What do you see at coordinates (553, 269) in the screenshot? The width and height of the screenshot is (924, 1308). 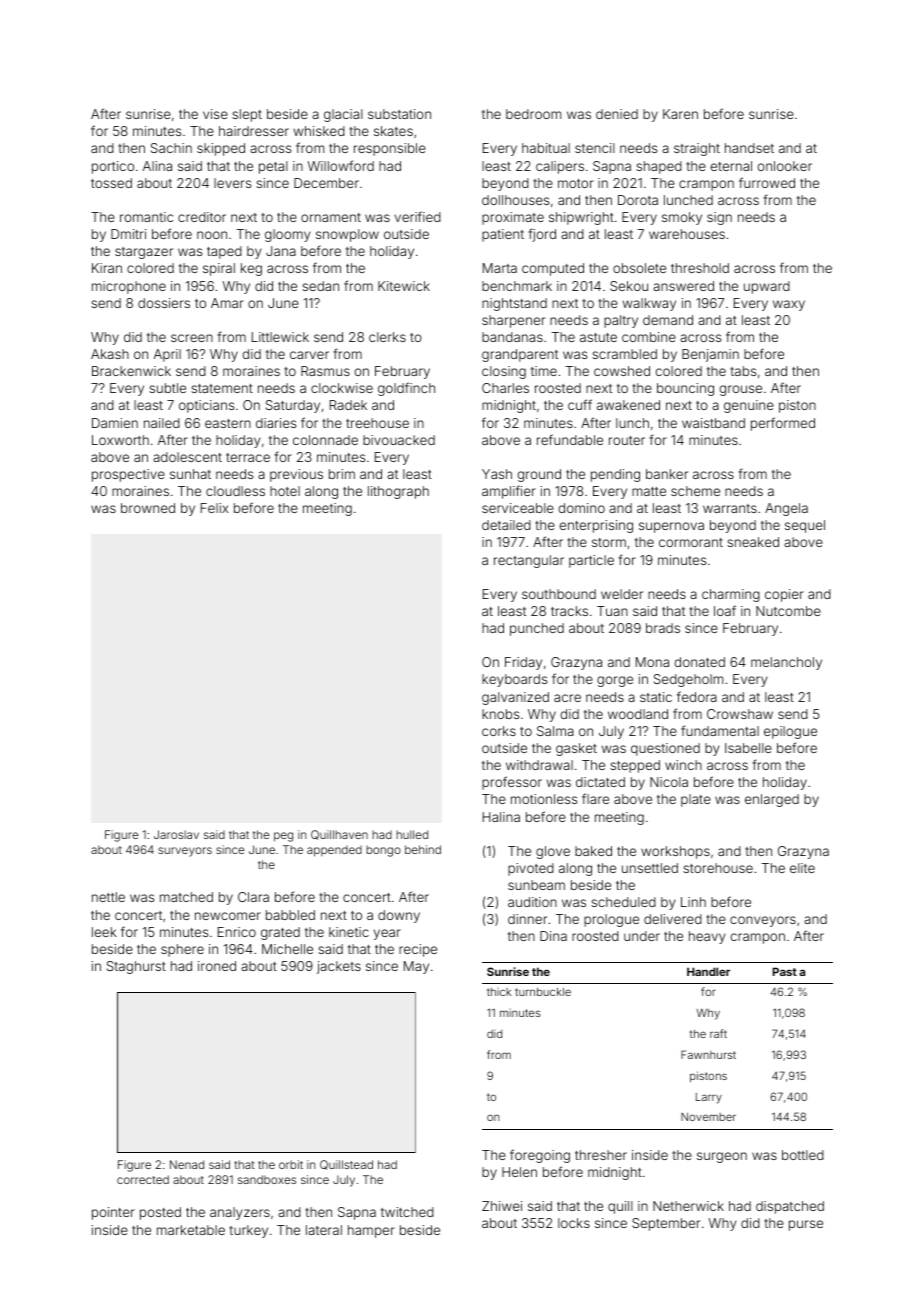 I see `computed` at bounding box center [553, 269].
